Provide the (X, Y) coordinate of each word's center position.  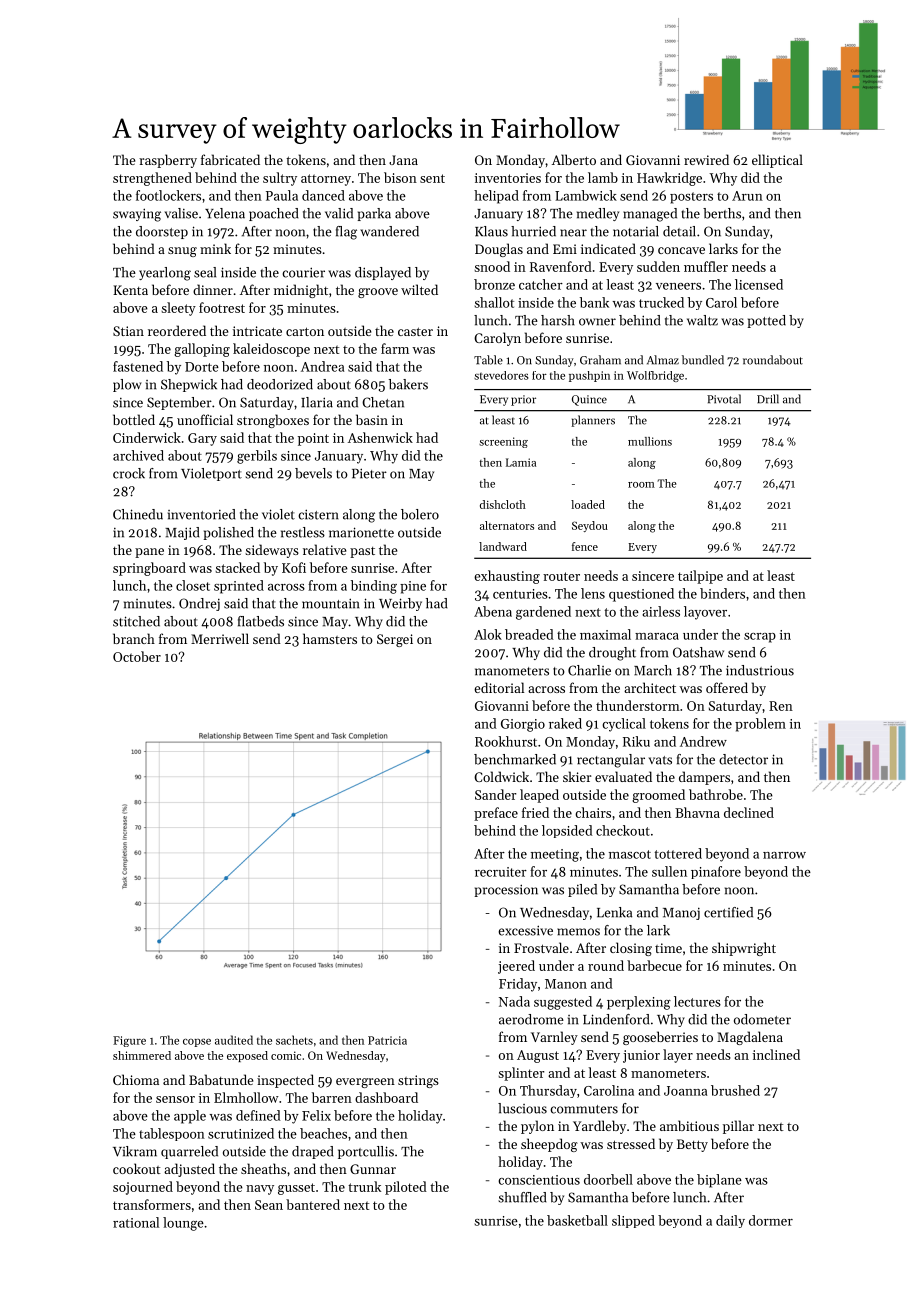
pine (413, 587)
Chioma (136, 1079)
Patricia (387, 1040)
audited (234, 1040)
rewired (706, 159)
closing (631, 949)
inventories (508, 178)
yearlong (165, 274)
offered (727, 687)
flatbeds (261, 621)
